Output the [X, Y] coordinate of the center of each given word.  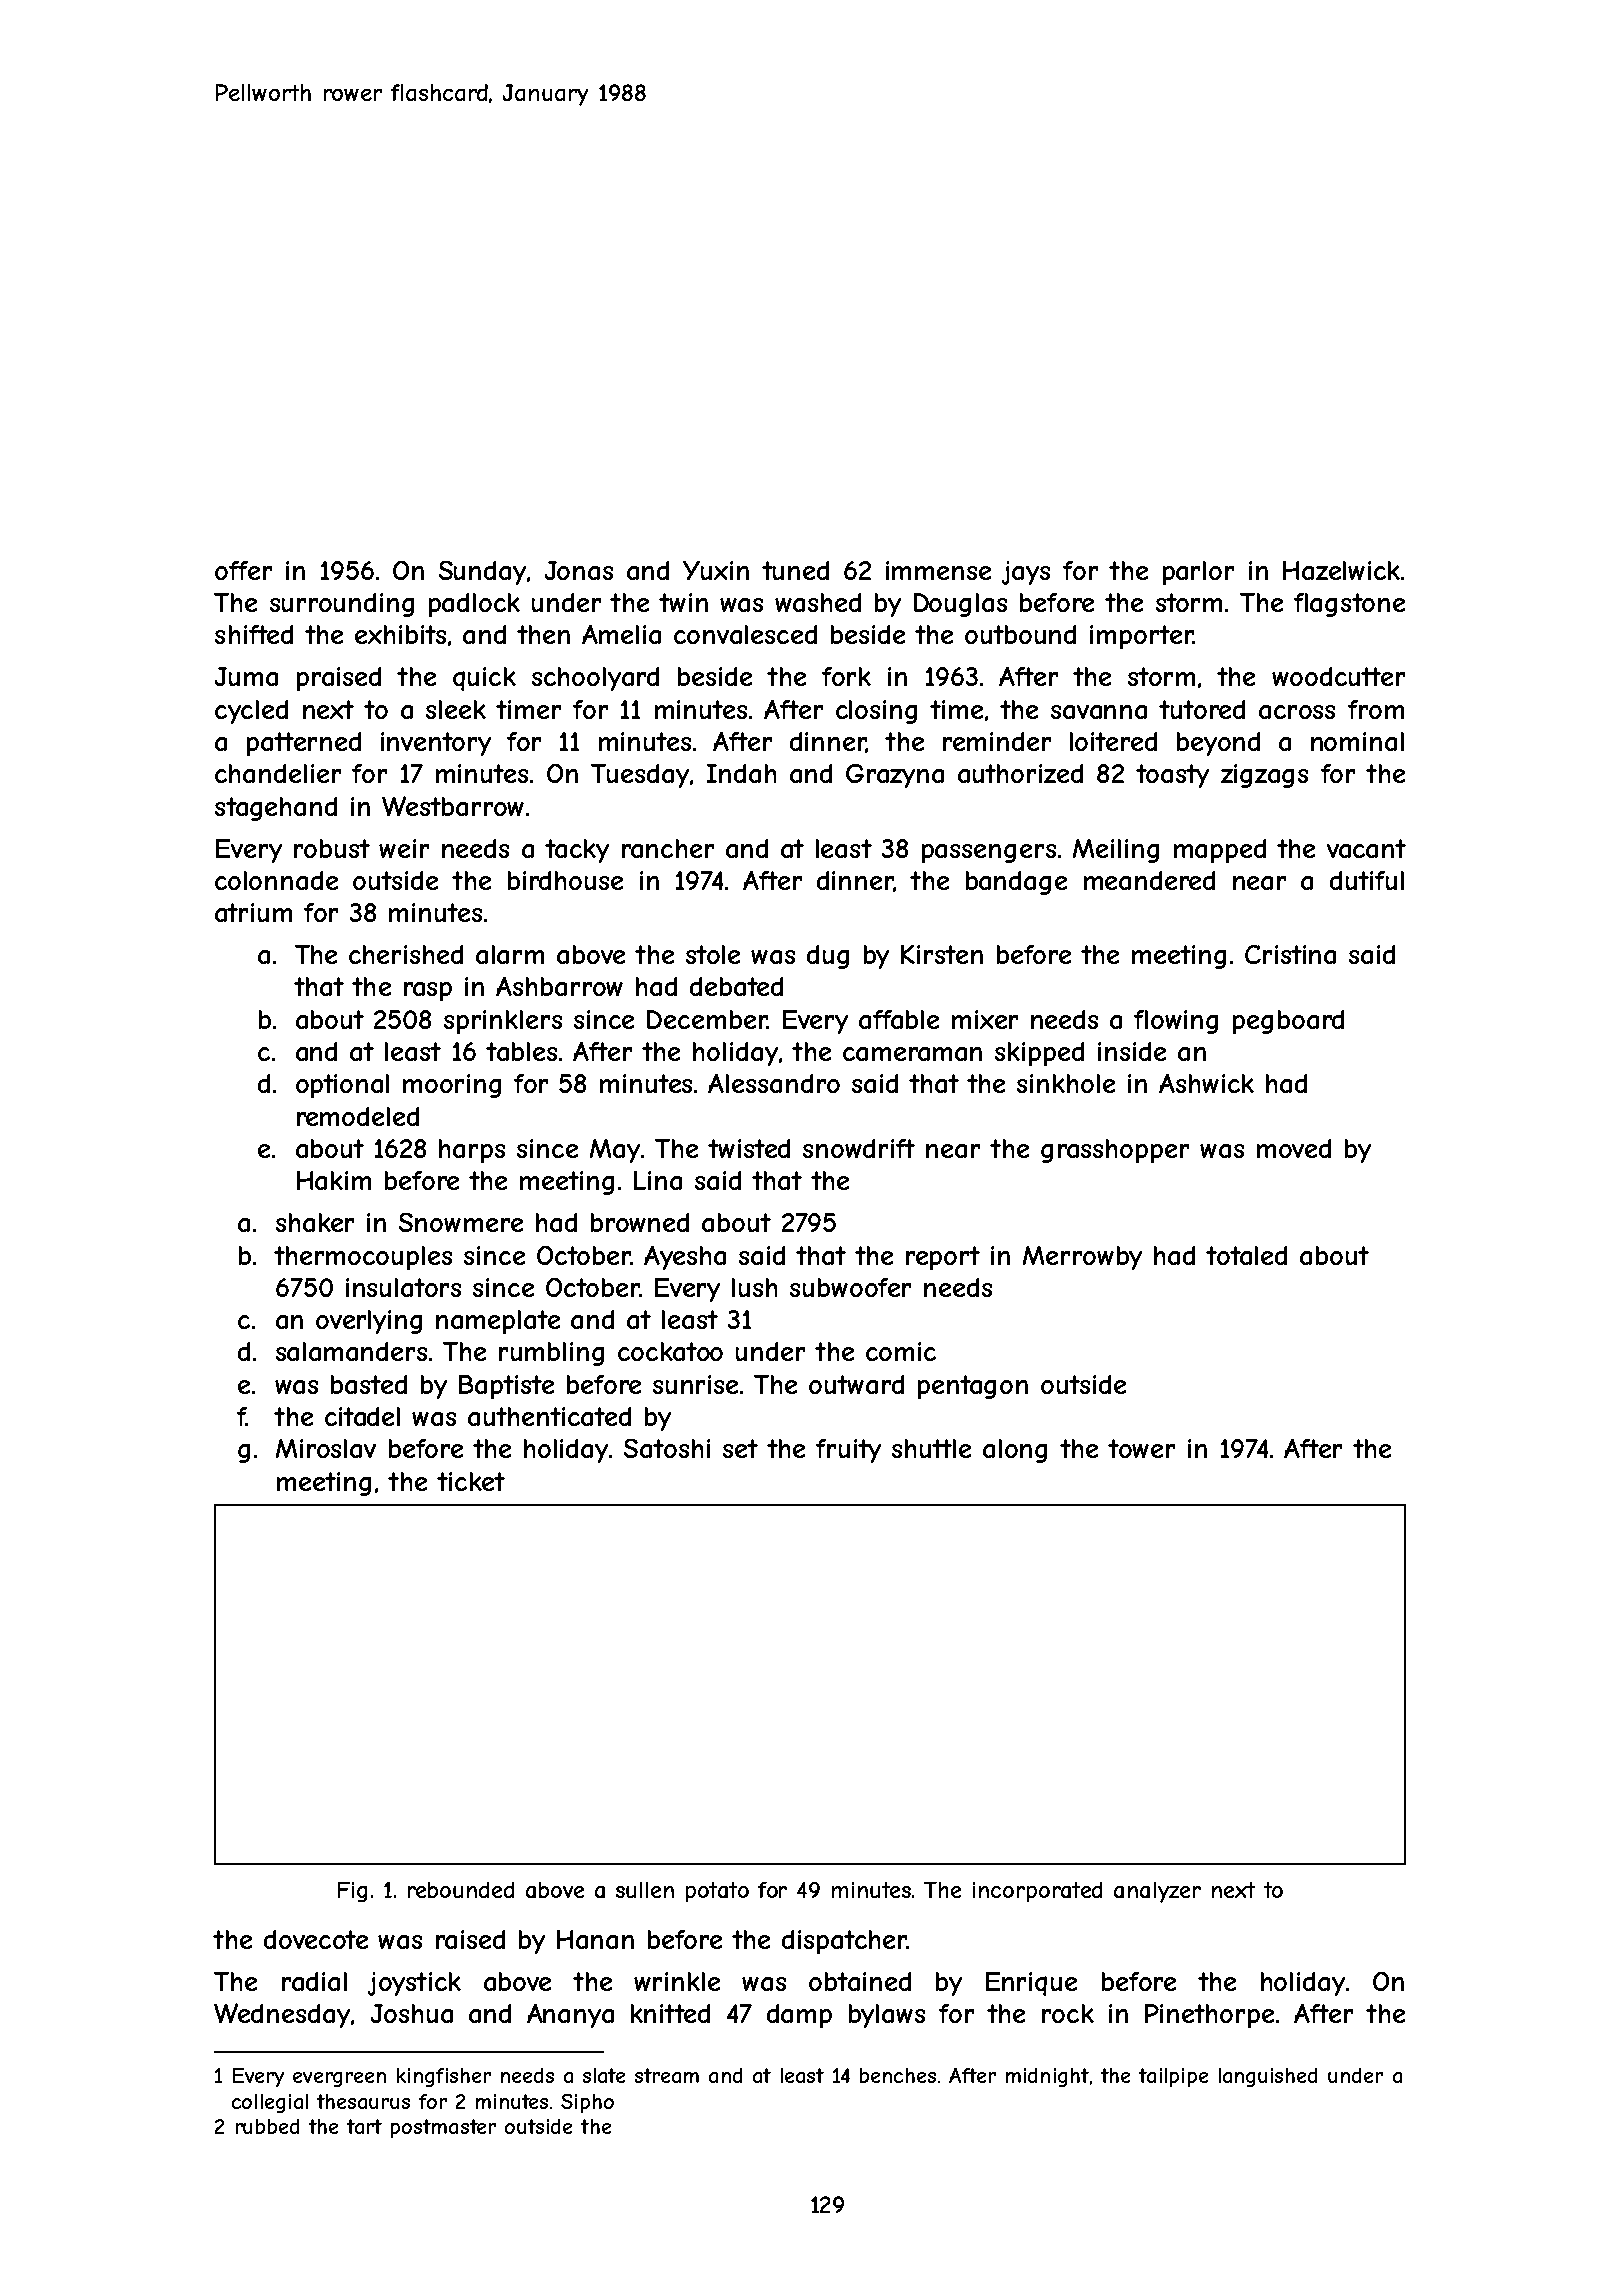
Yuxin [716, 570]
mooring [452, 1086]
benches [898, 2075]
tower [1141, 1448]
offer [243, 570]
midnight [1047, 2077]
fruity [848, 1451]
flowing [1176, 1022]
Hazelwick [1341, 570]
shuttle [931, 1448]
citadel [362, 1416]
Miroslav [326, 1448]
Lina [658, 1180]
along [1015, 1451]
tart [364, 2126]
